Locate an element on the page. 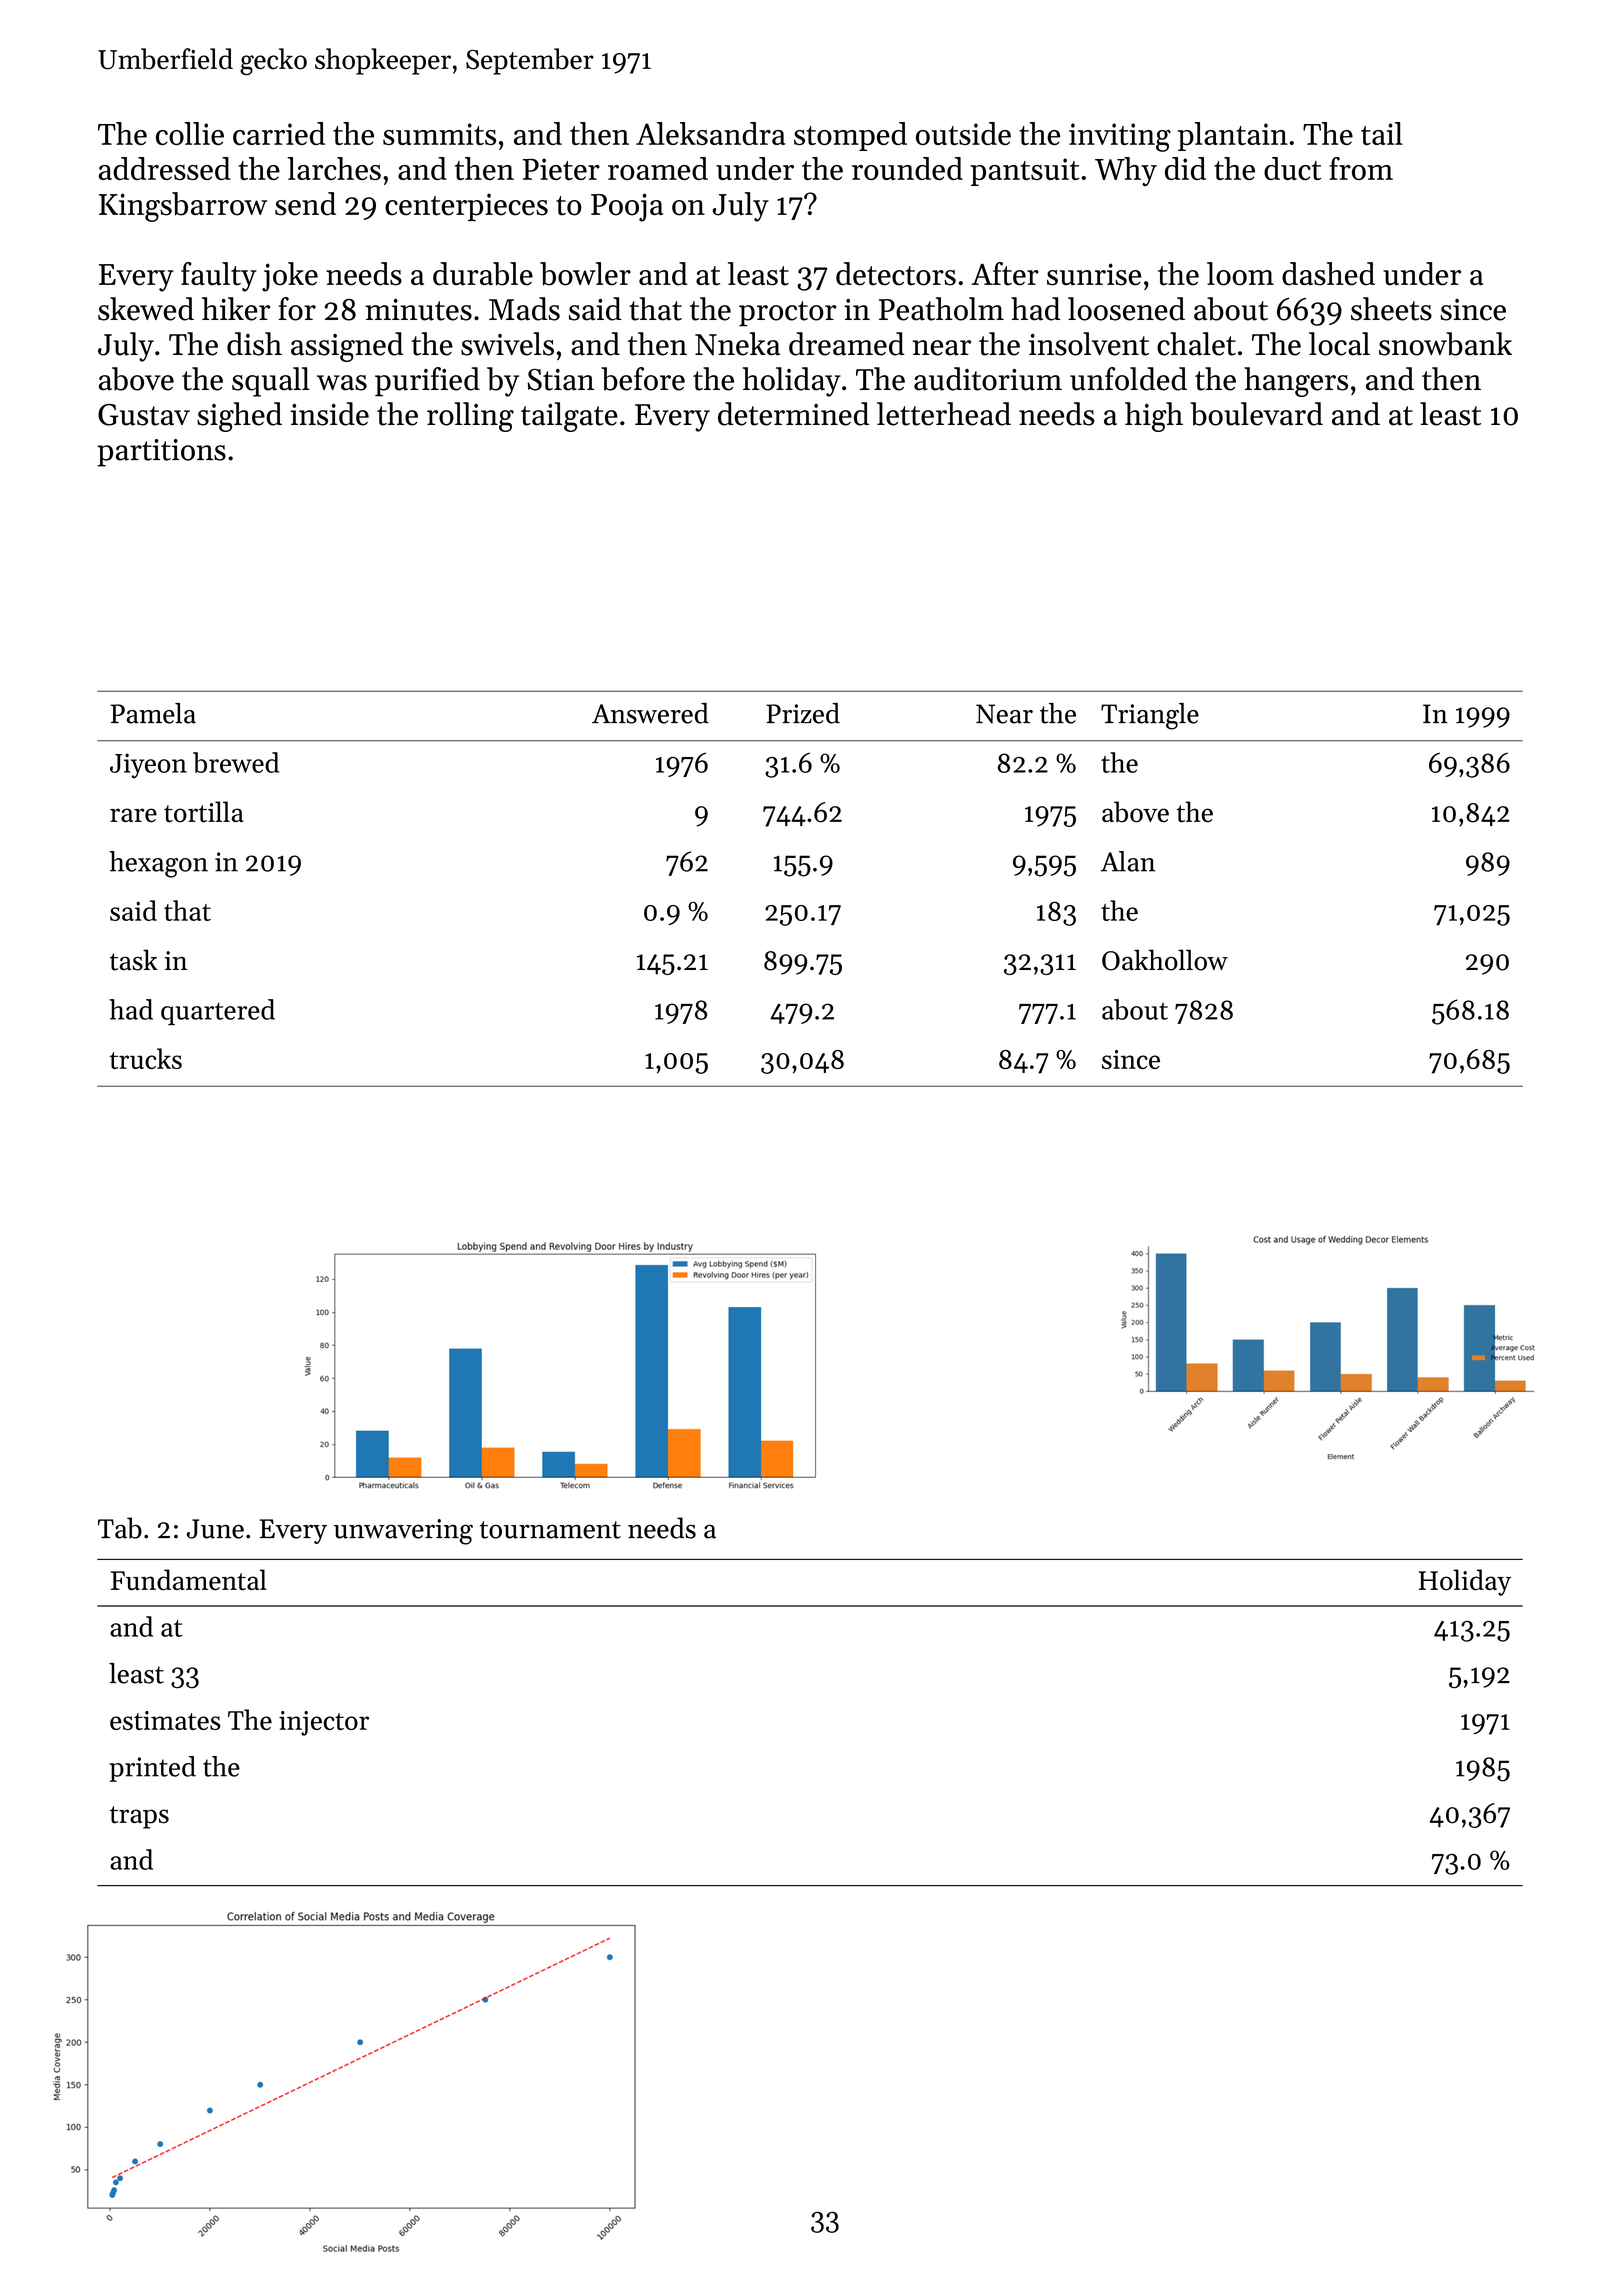  injector is located at coordinates (324, 1723).
